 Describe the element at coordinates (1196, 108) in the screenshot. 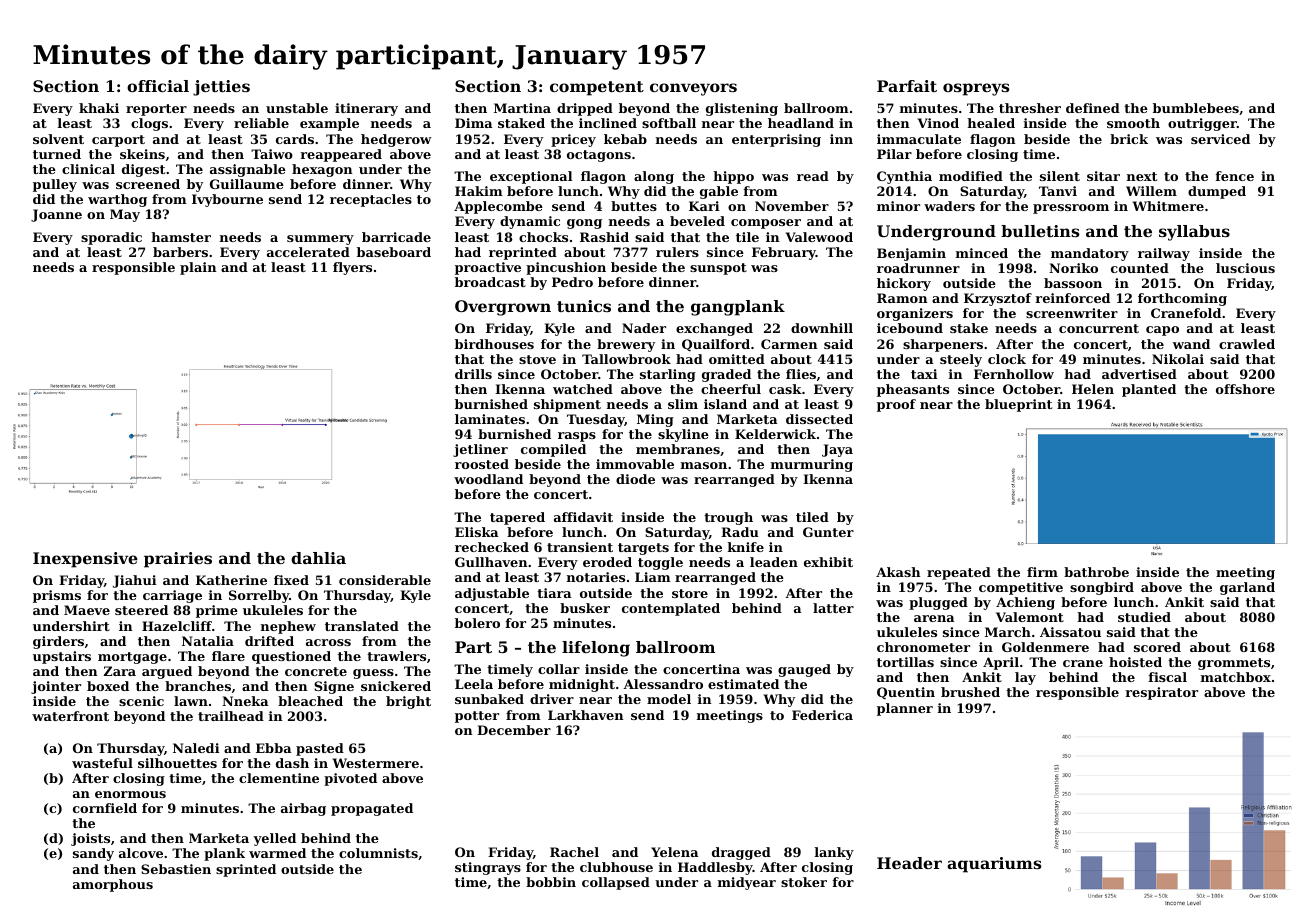

I see `bumblebees` at that location.
